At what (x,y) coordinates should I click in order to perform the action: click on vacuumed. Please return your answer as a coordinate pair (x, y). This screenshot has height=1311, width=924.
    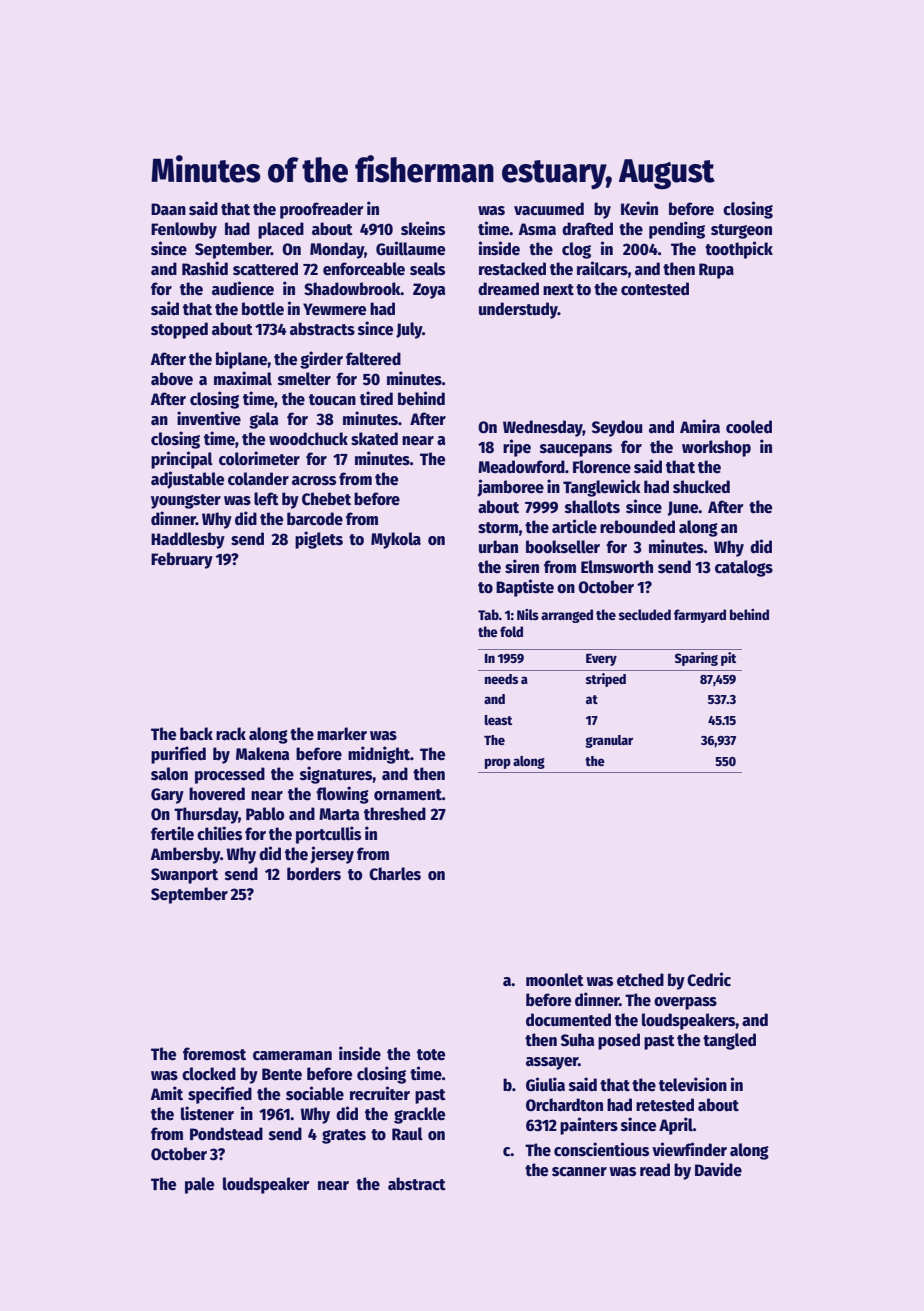
    Looking at the image, I should click on (549, 209).
